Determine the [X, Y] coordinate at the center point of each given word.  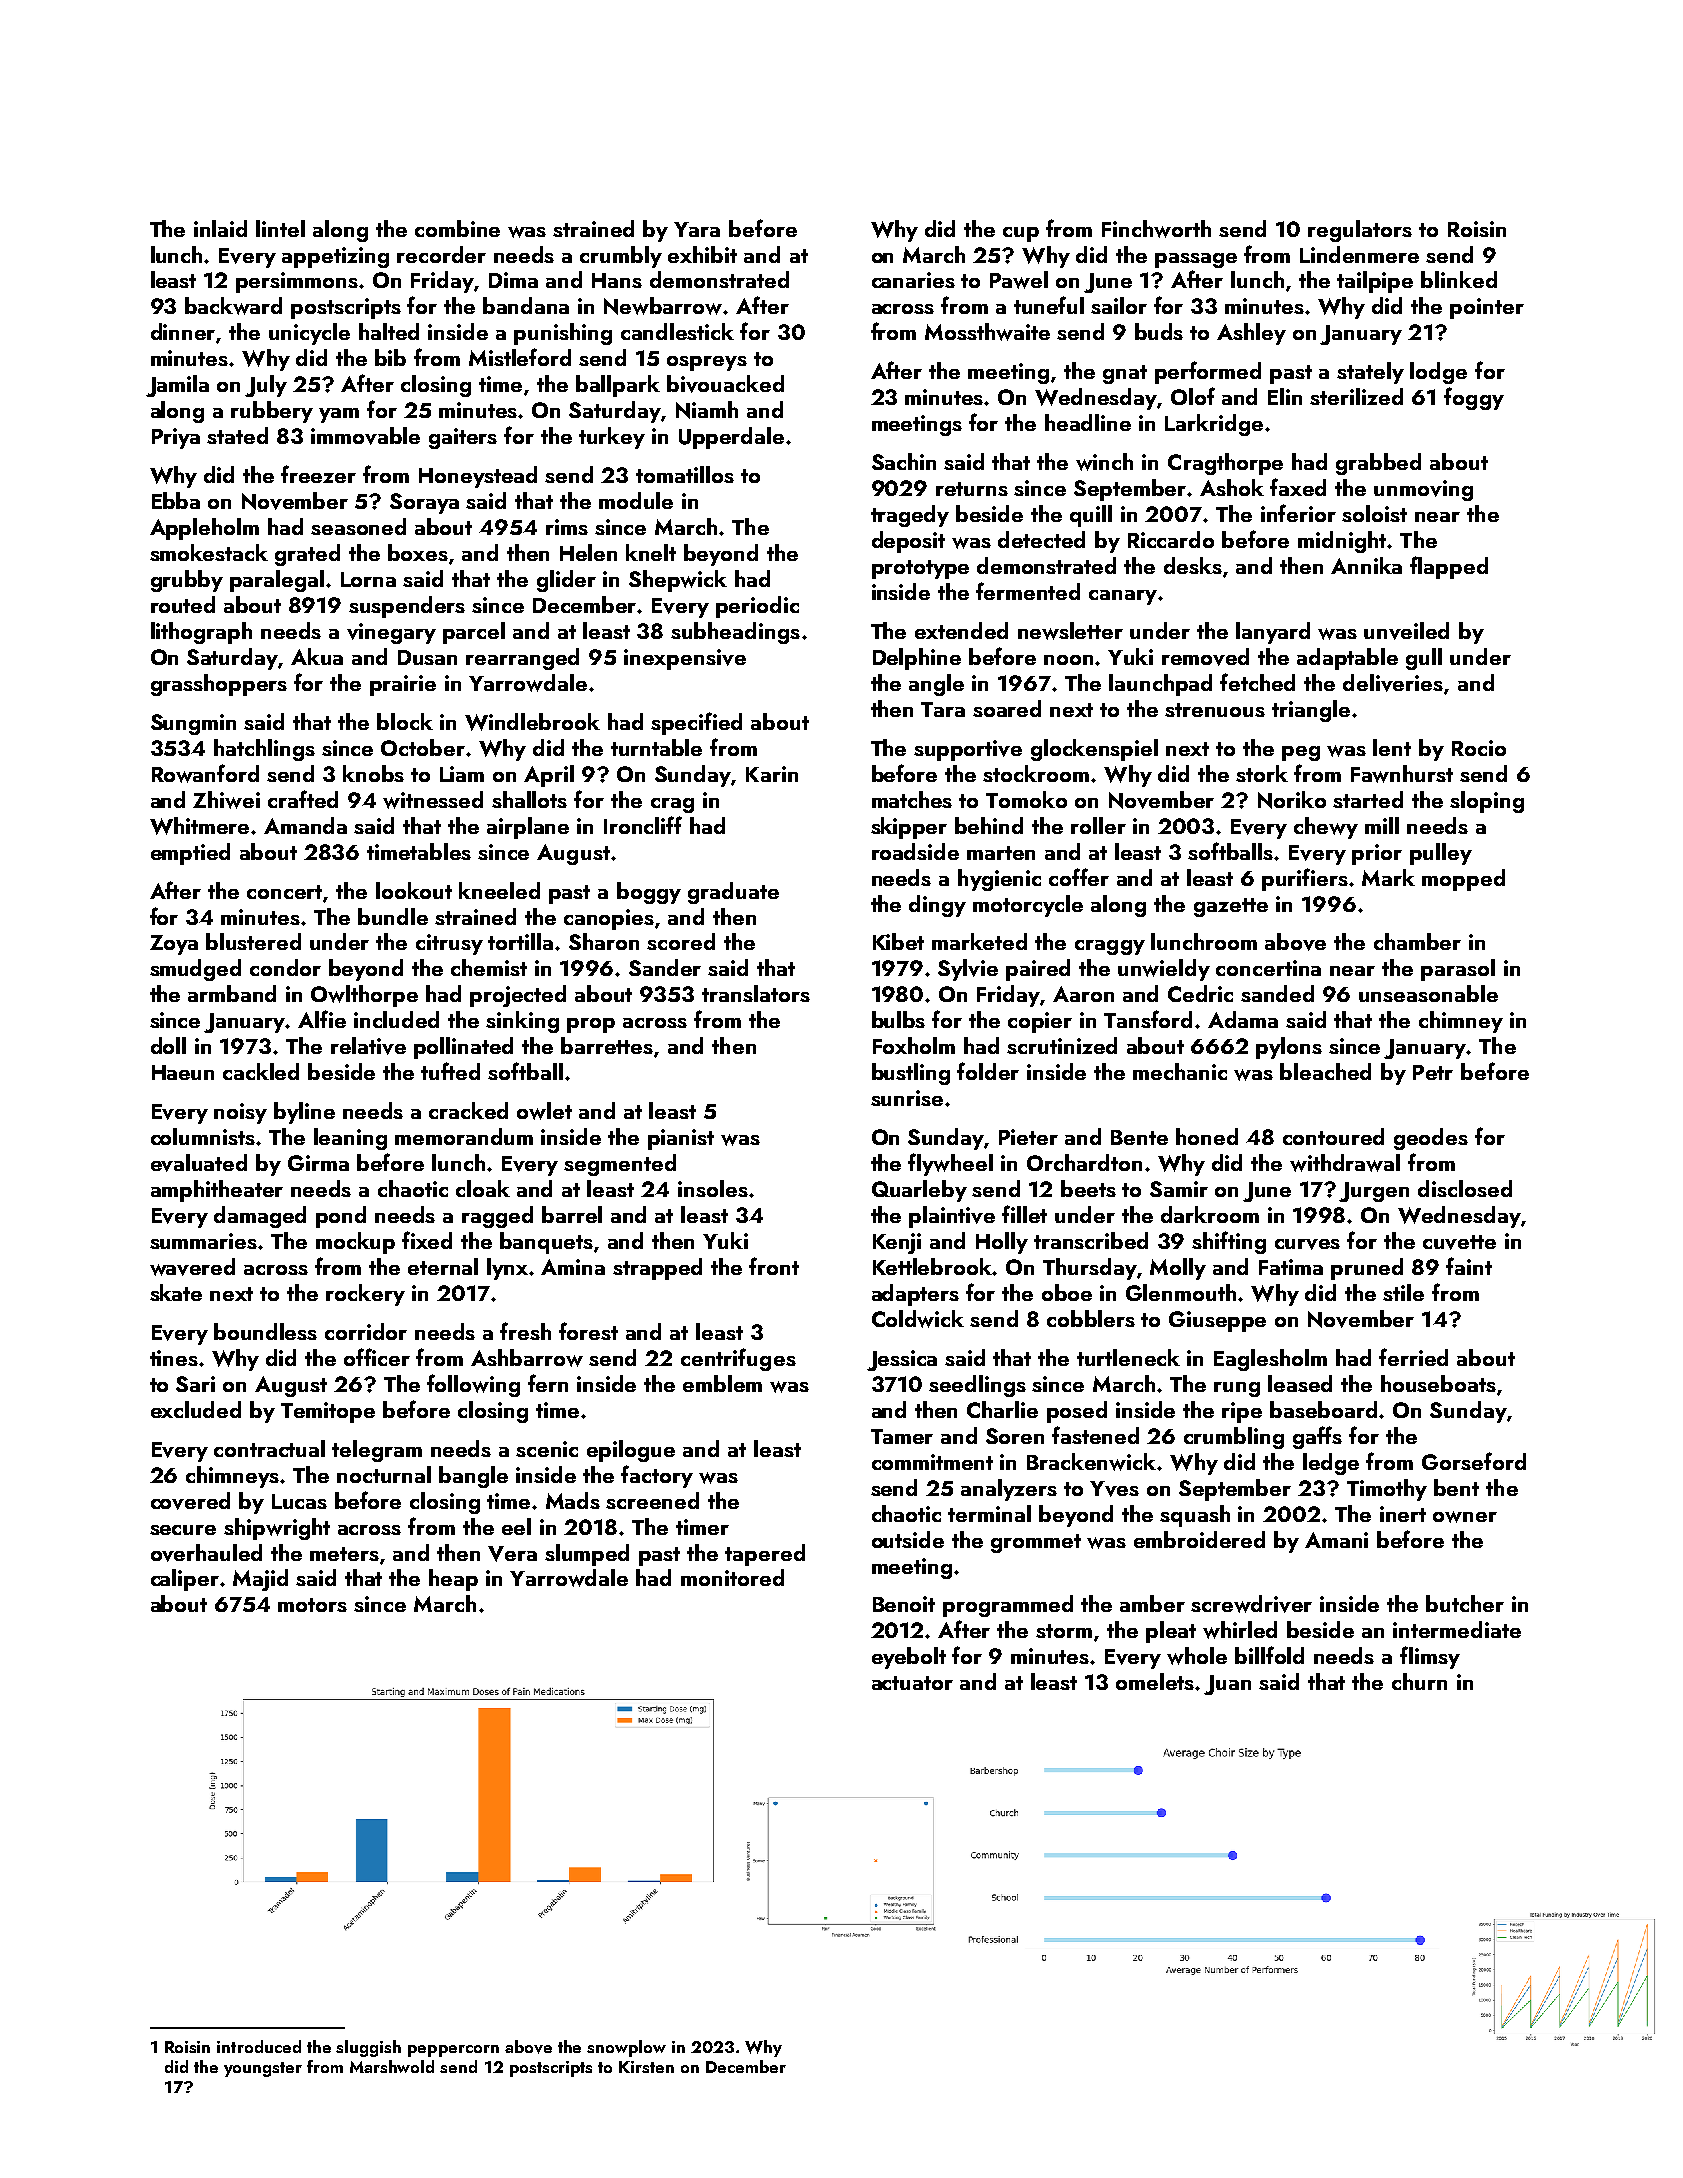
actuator [912, 1683]
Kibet [898, 941]
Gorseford [1474, 1461]
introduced [259, 2046]
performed [1208, 372]
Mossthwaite [987, 332]
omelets [1156, 1681]
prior [1377, 854]
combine [457, 228]
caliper [185, 1580]
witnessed [433, 800]
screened [652, 1500]
